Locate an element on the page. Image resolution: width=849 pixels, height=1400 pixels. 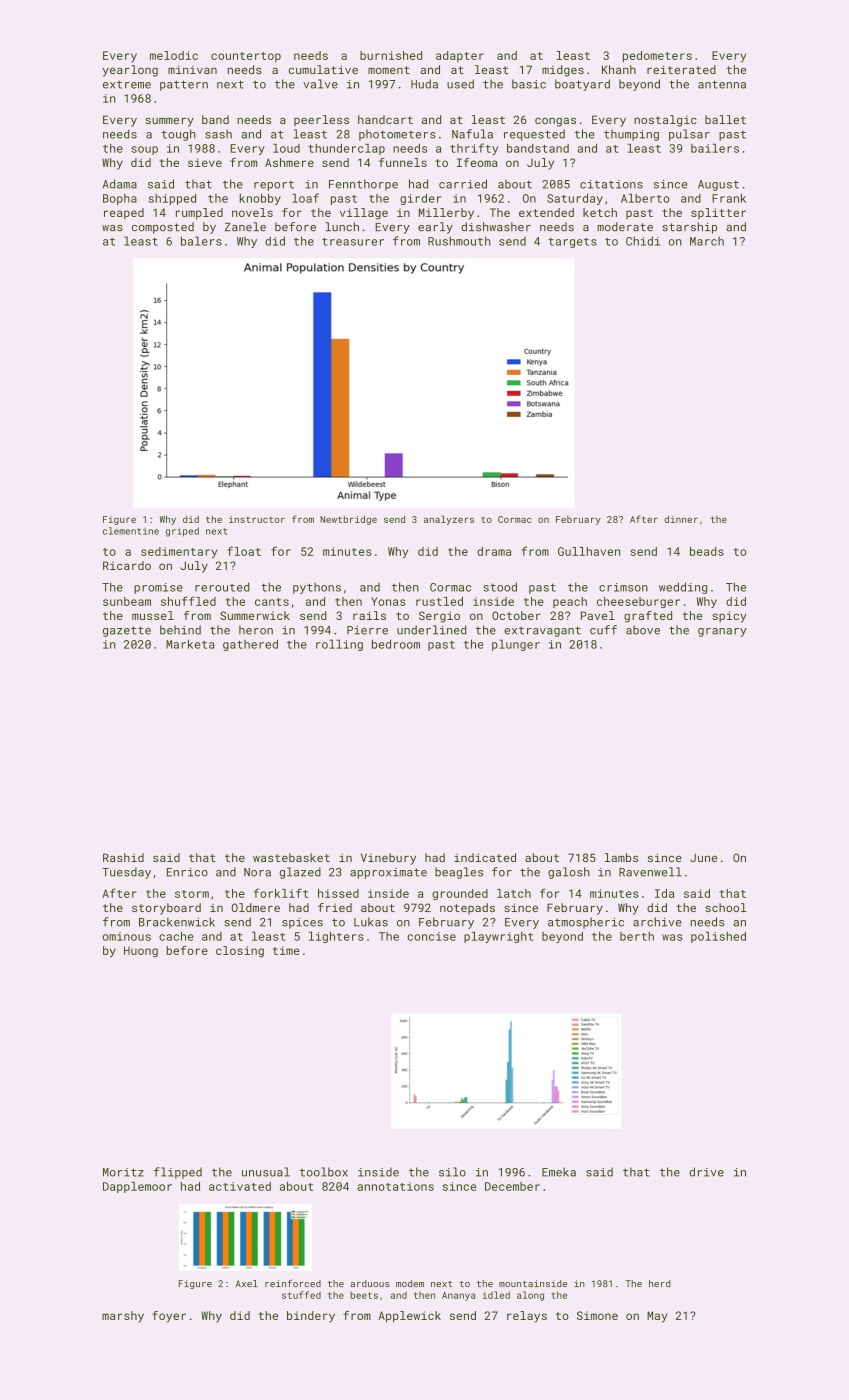
herd is located at coordinates (660, 1283).
